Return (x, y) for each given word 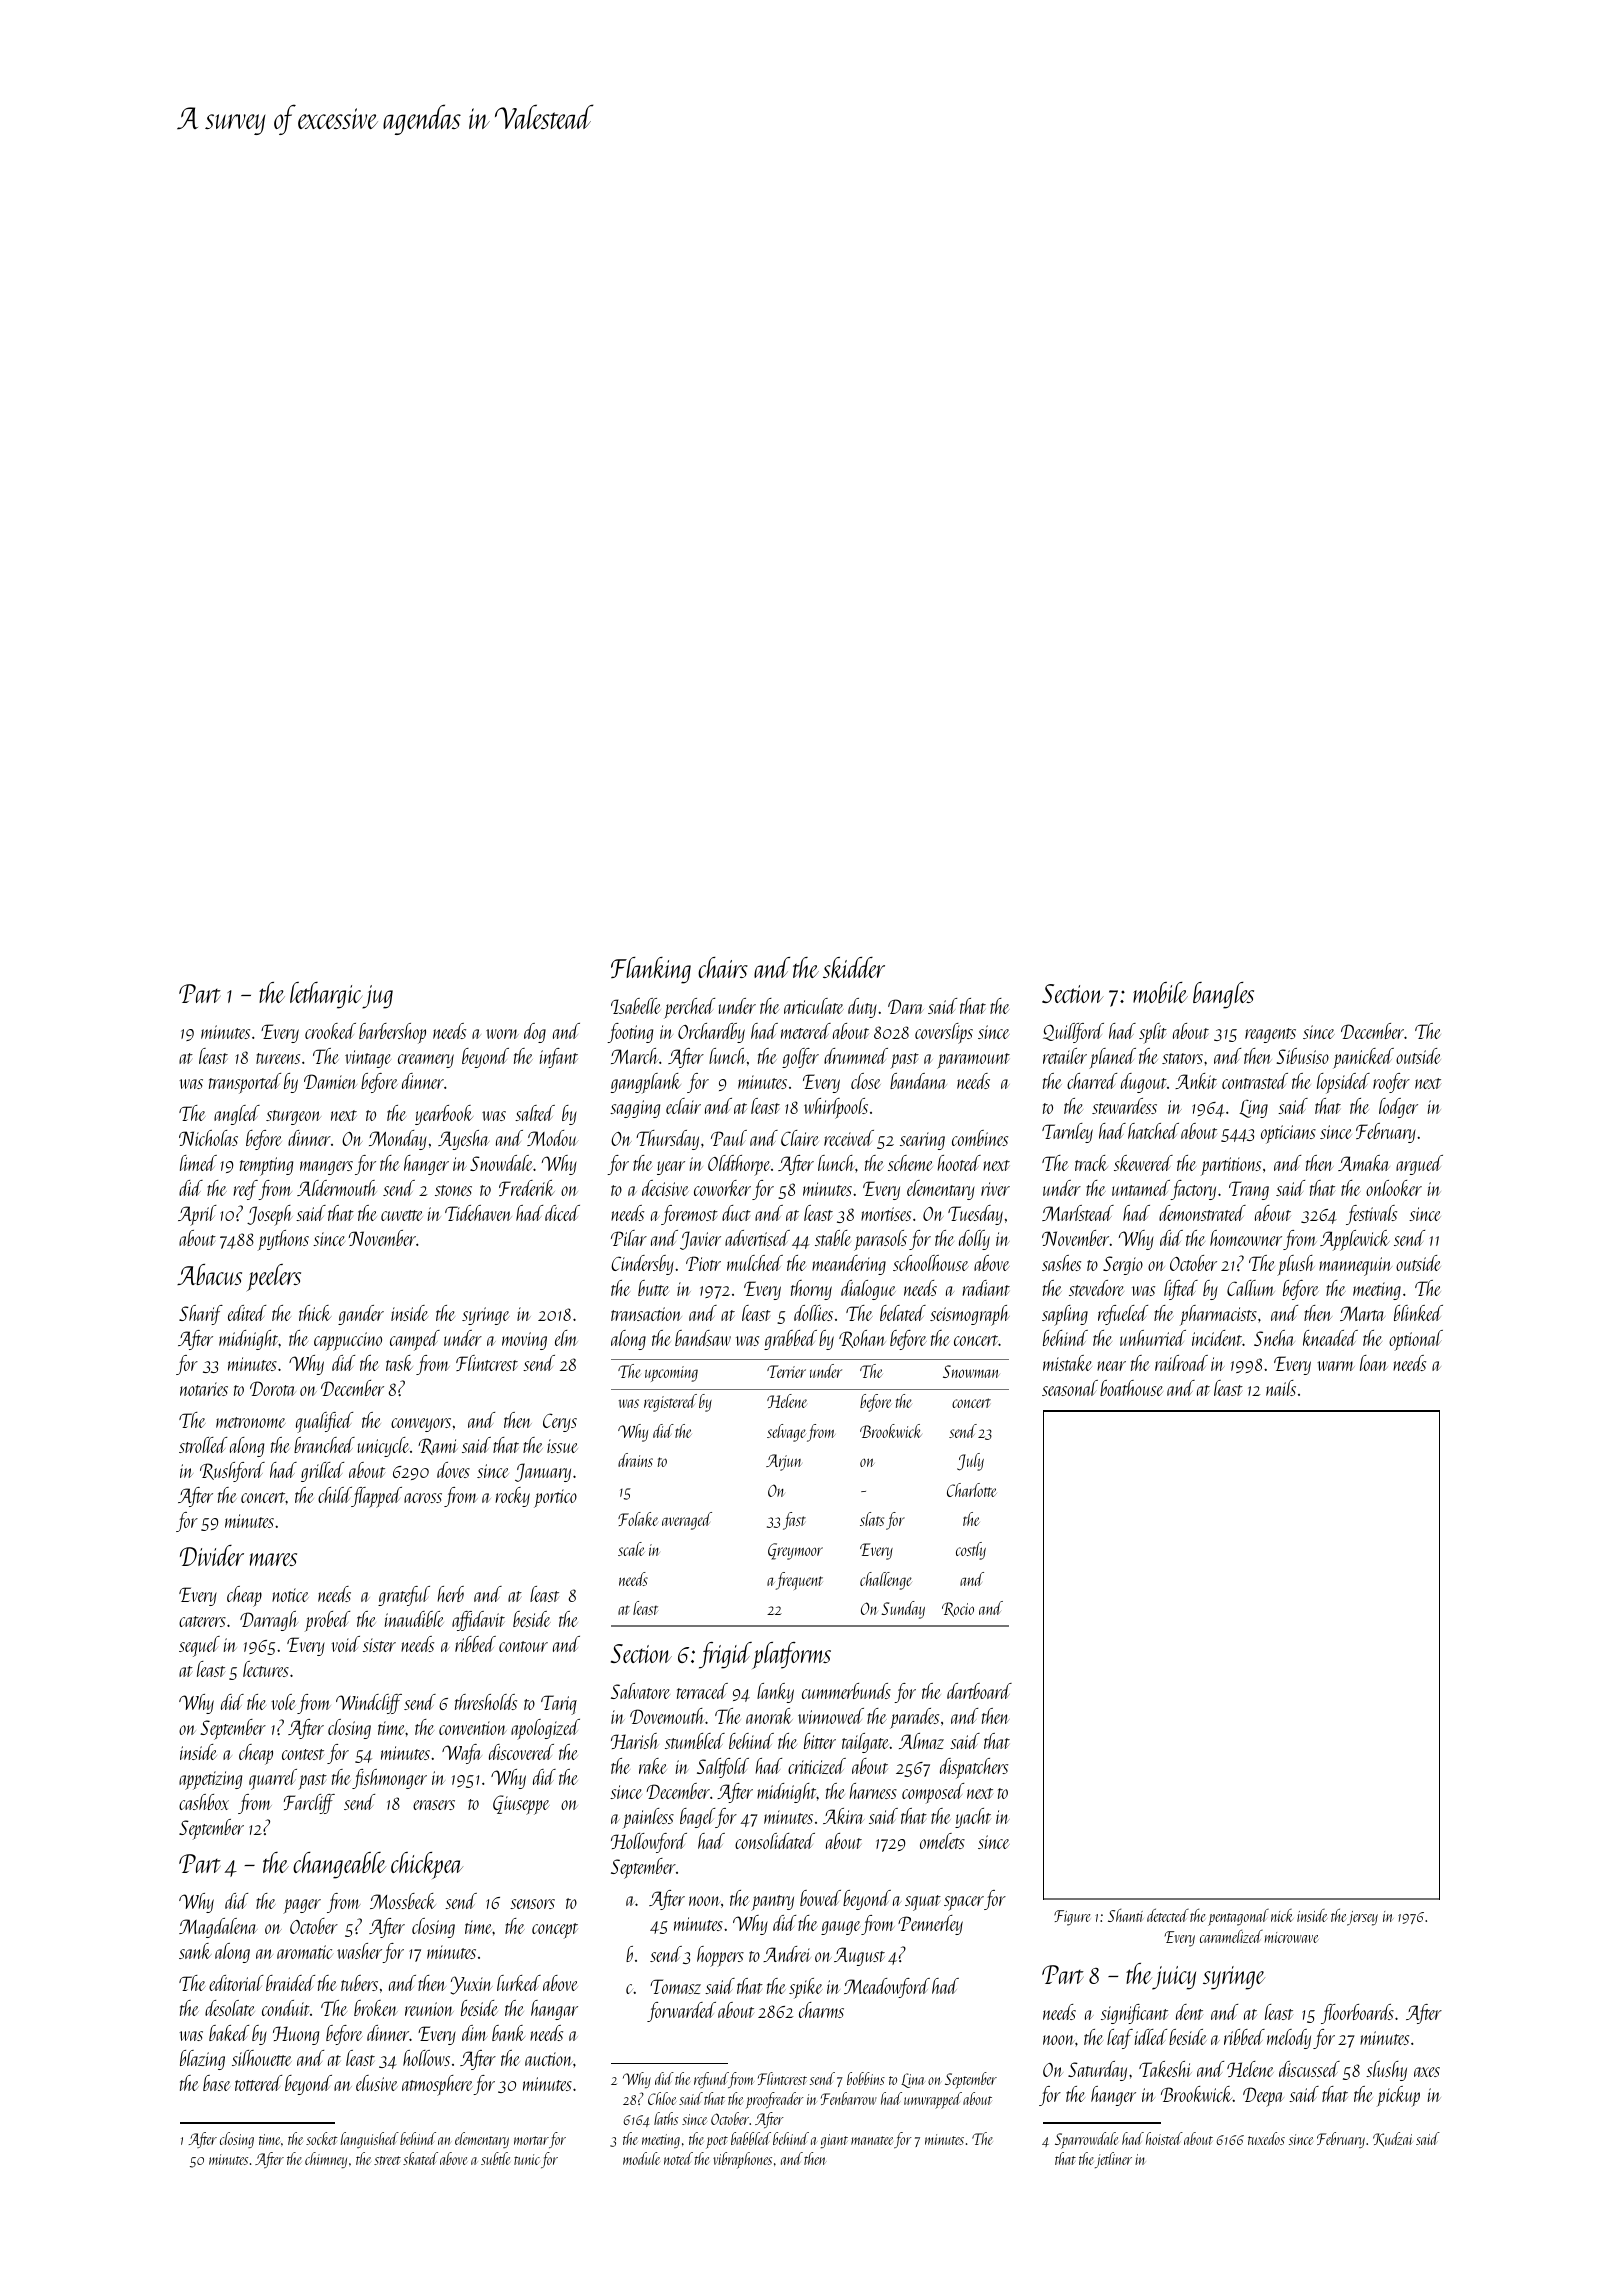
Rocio (958, 1609)
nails (1281, 1388)
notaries (204, 1389)
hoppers (720, 1956)
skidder (854, 967)
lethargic (326, 995)
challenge (886, 1581)
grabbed (790, 1340)
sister (379, 1645)
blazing (202, 2060)
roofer (1391, 1083)
